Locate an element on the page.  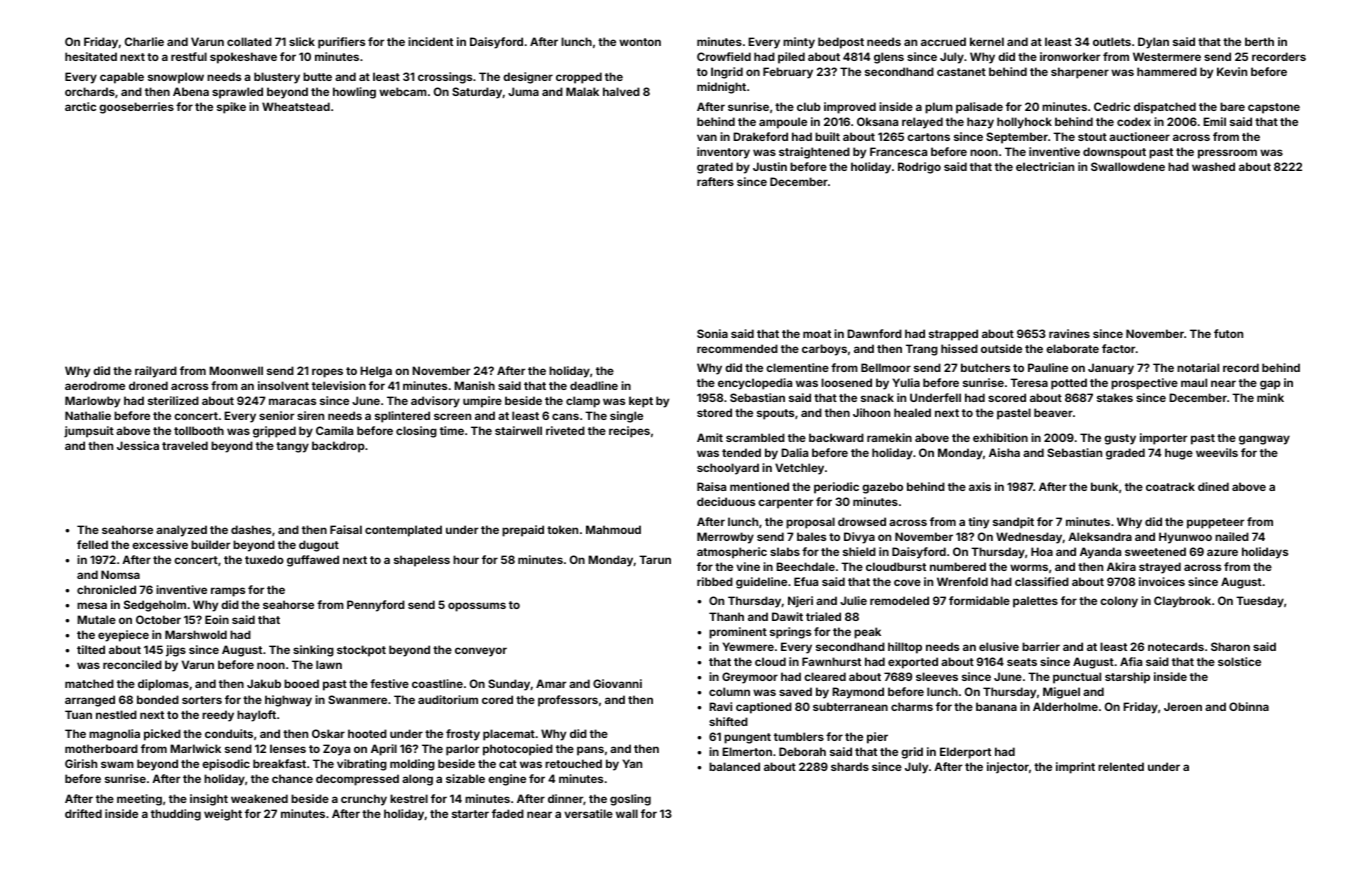
club is located at coordinates (809, 106).
